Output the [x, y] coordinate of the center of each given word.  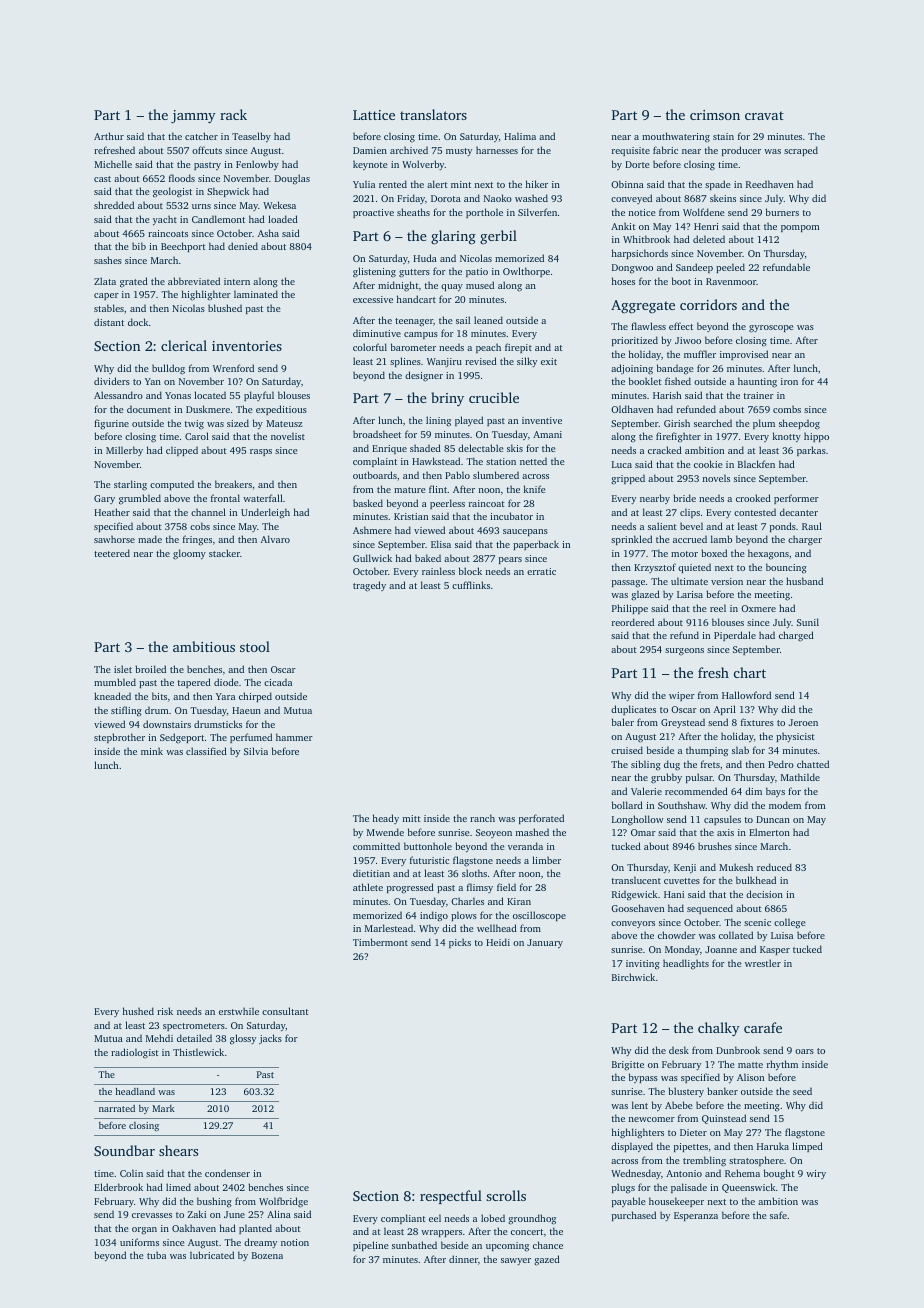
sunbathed [414, 1245]
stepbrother [119, 738]
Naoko [498, 198]
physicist [795, 737]
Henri [706, 226]
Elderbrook [118, 1187]
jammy [193, 117]
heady [386, 819]
